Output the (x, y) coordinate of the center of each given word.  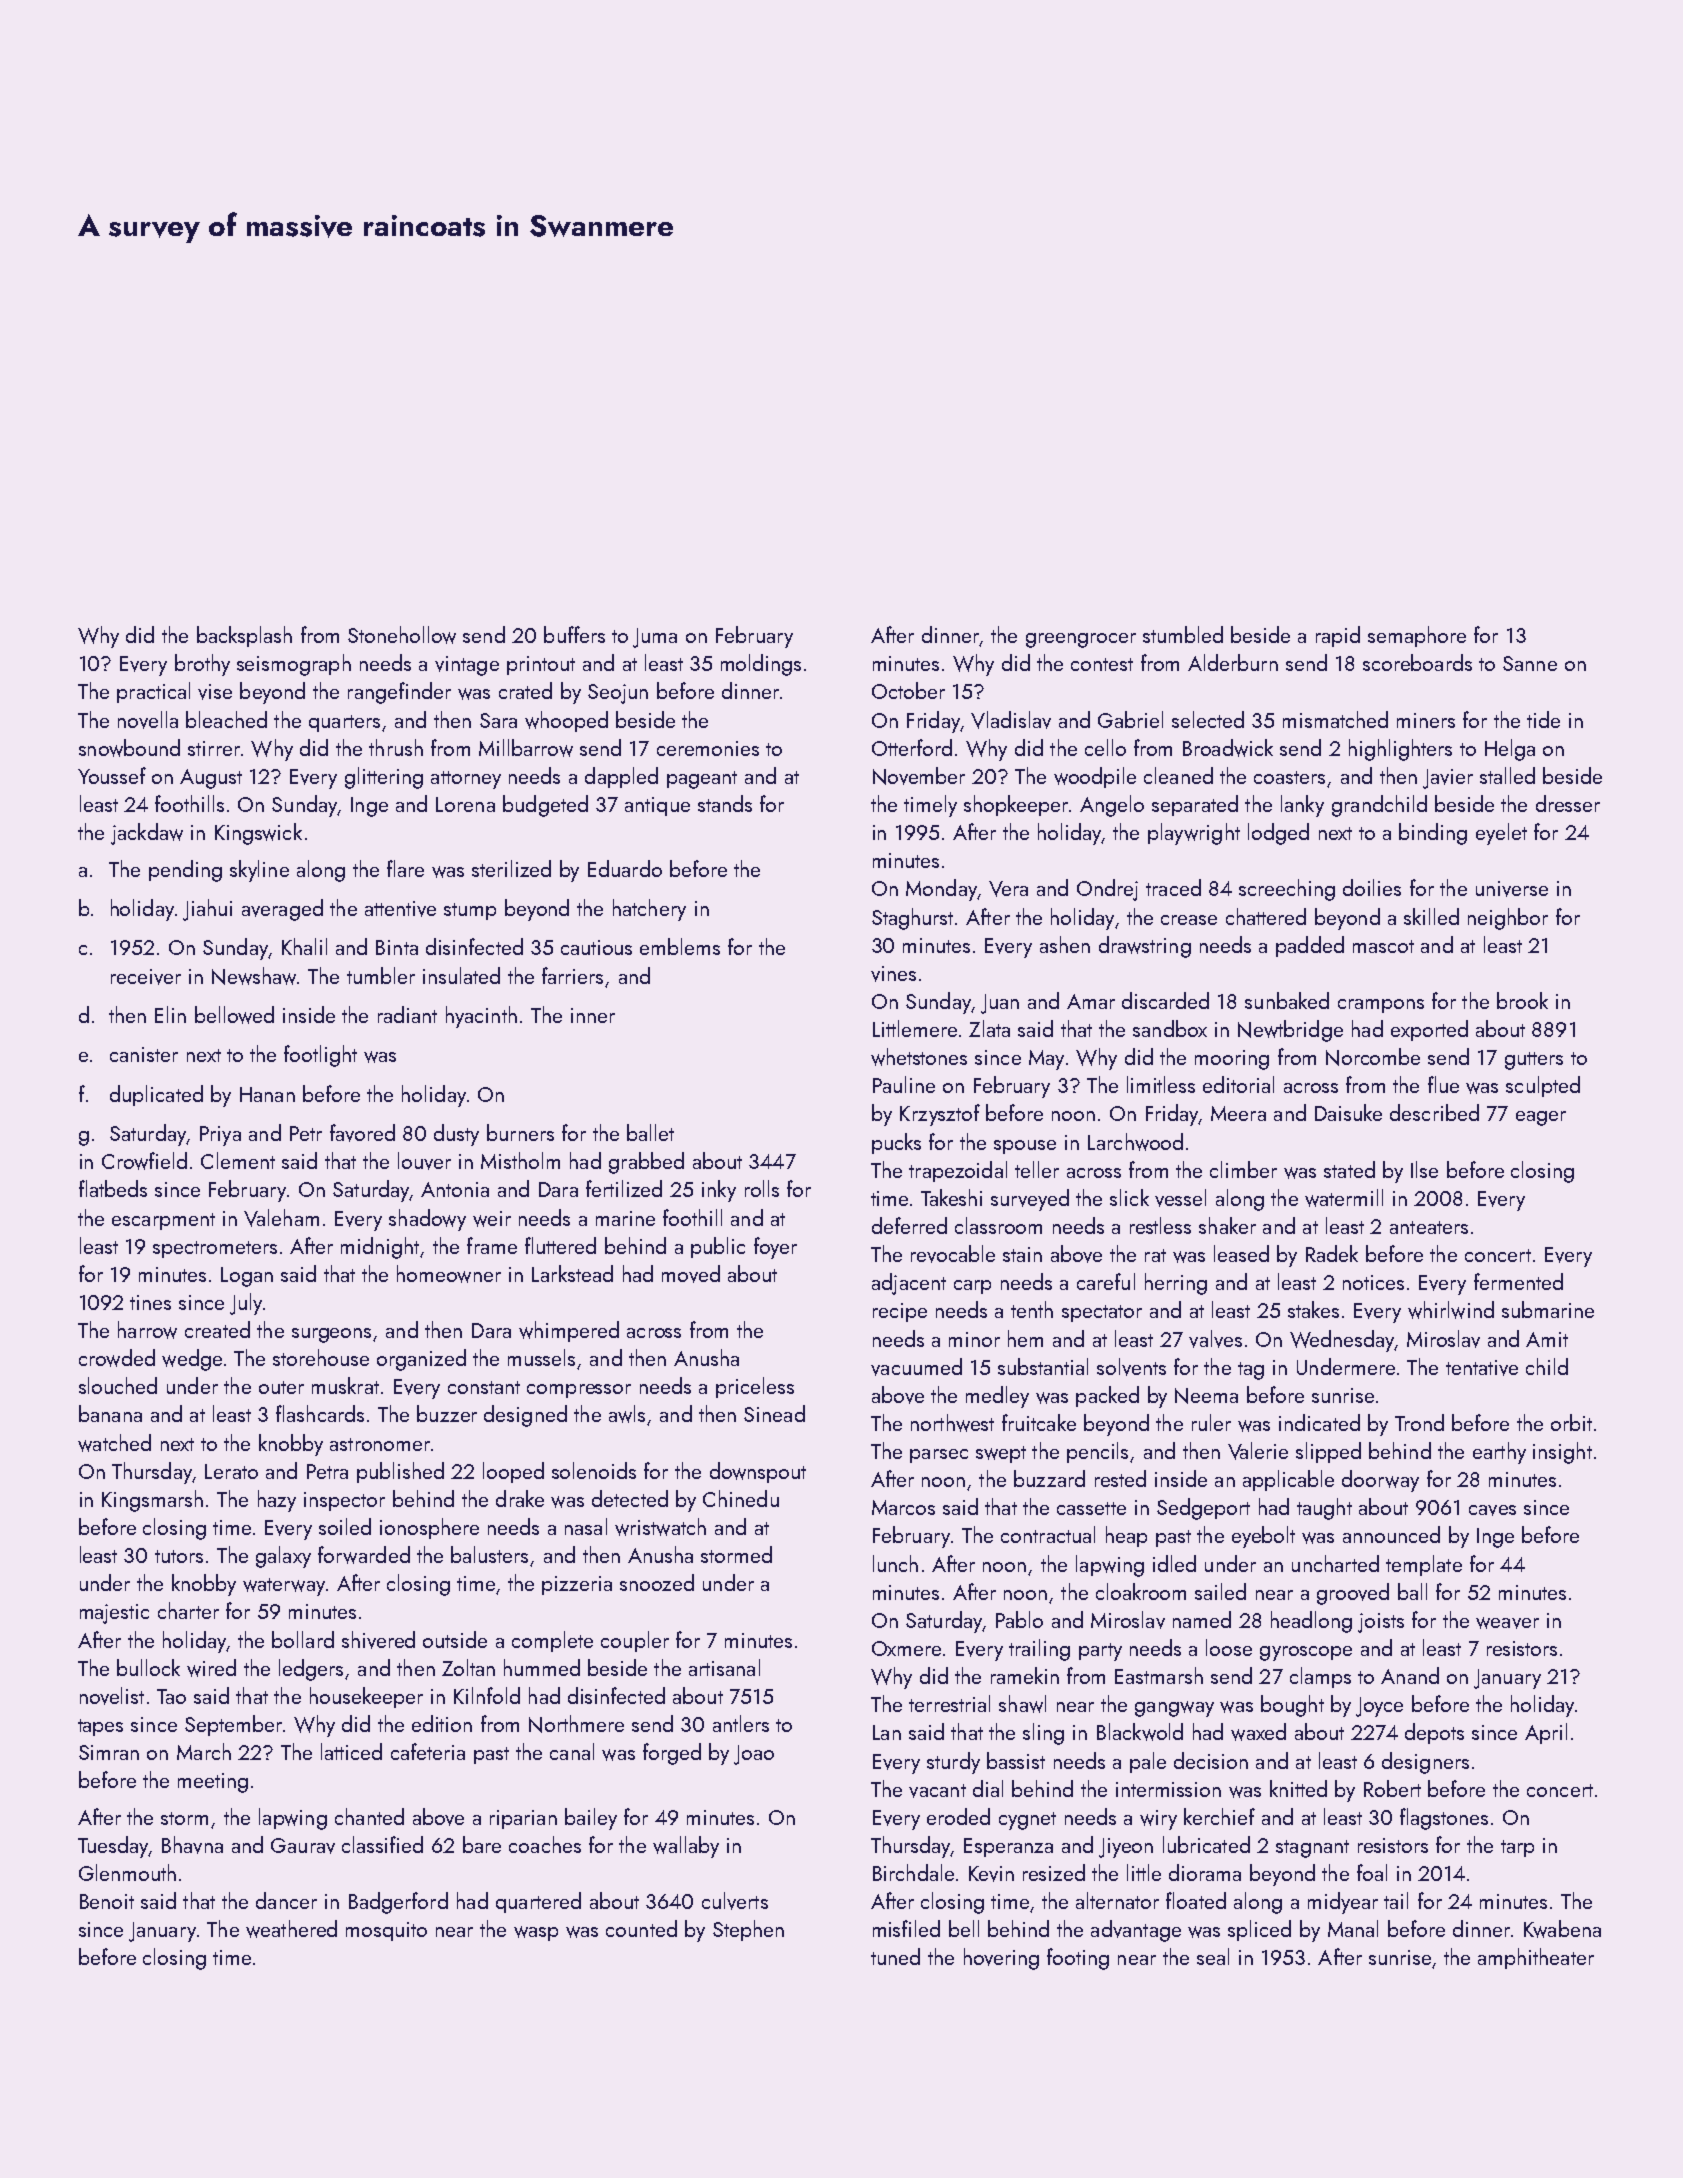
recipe (900, 1312)
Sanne (1530, 663)
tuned (895, 1956)
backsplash (244, 636)
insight (1562, 1453)
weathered (291, 1929)
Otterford (912, 747)
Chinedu (741, 1498)
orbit (1571, 1422)
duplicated (156, 1095)
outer (281, 1387)
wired (211, 1668)
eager (1541, 1118)
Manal (1353, 1928)
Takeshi (951, 1197)
